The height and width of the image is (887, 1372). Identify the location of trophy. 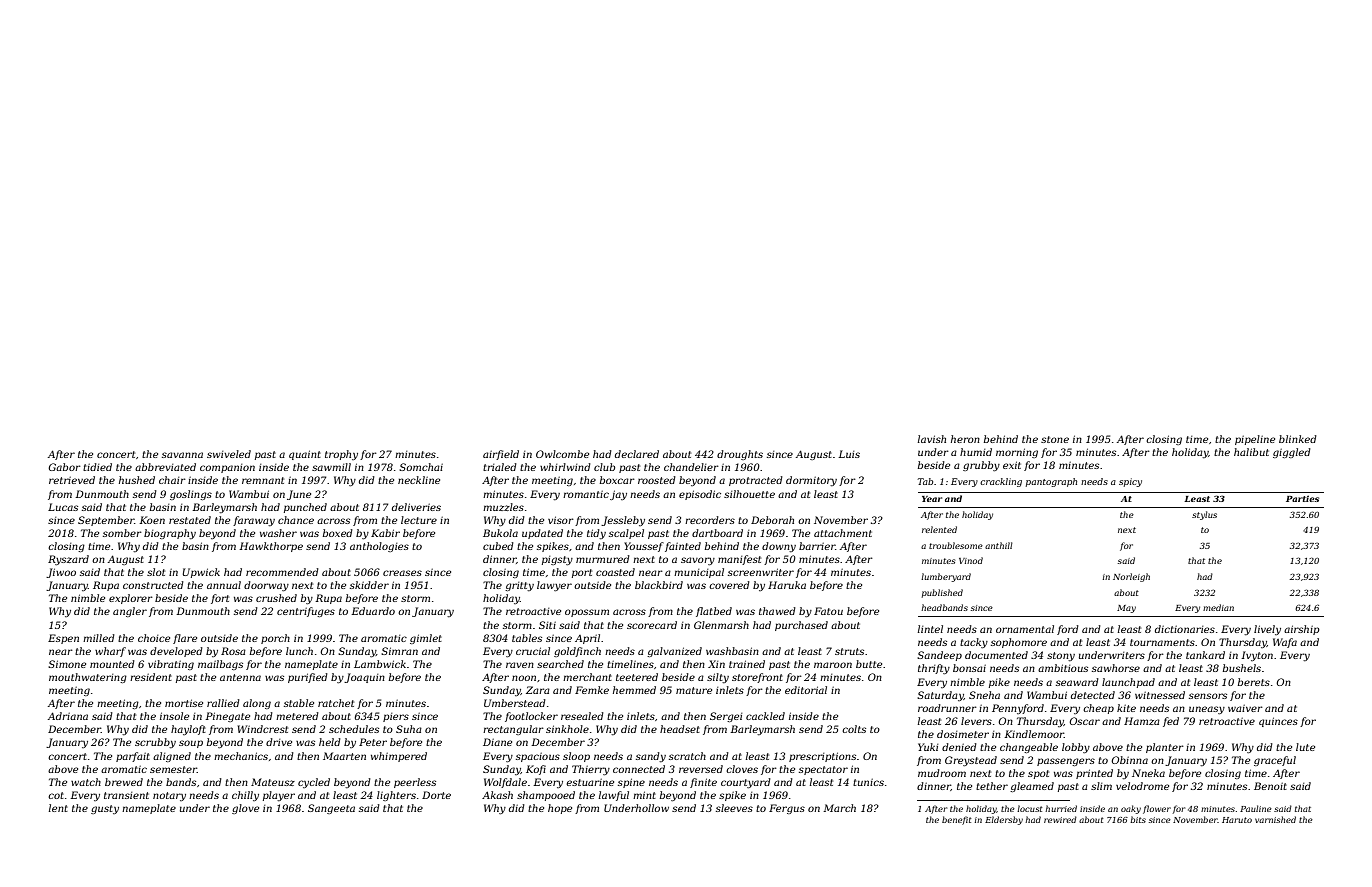
(341, 455).
